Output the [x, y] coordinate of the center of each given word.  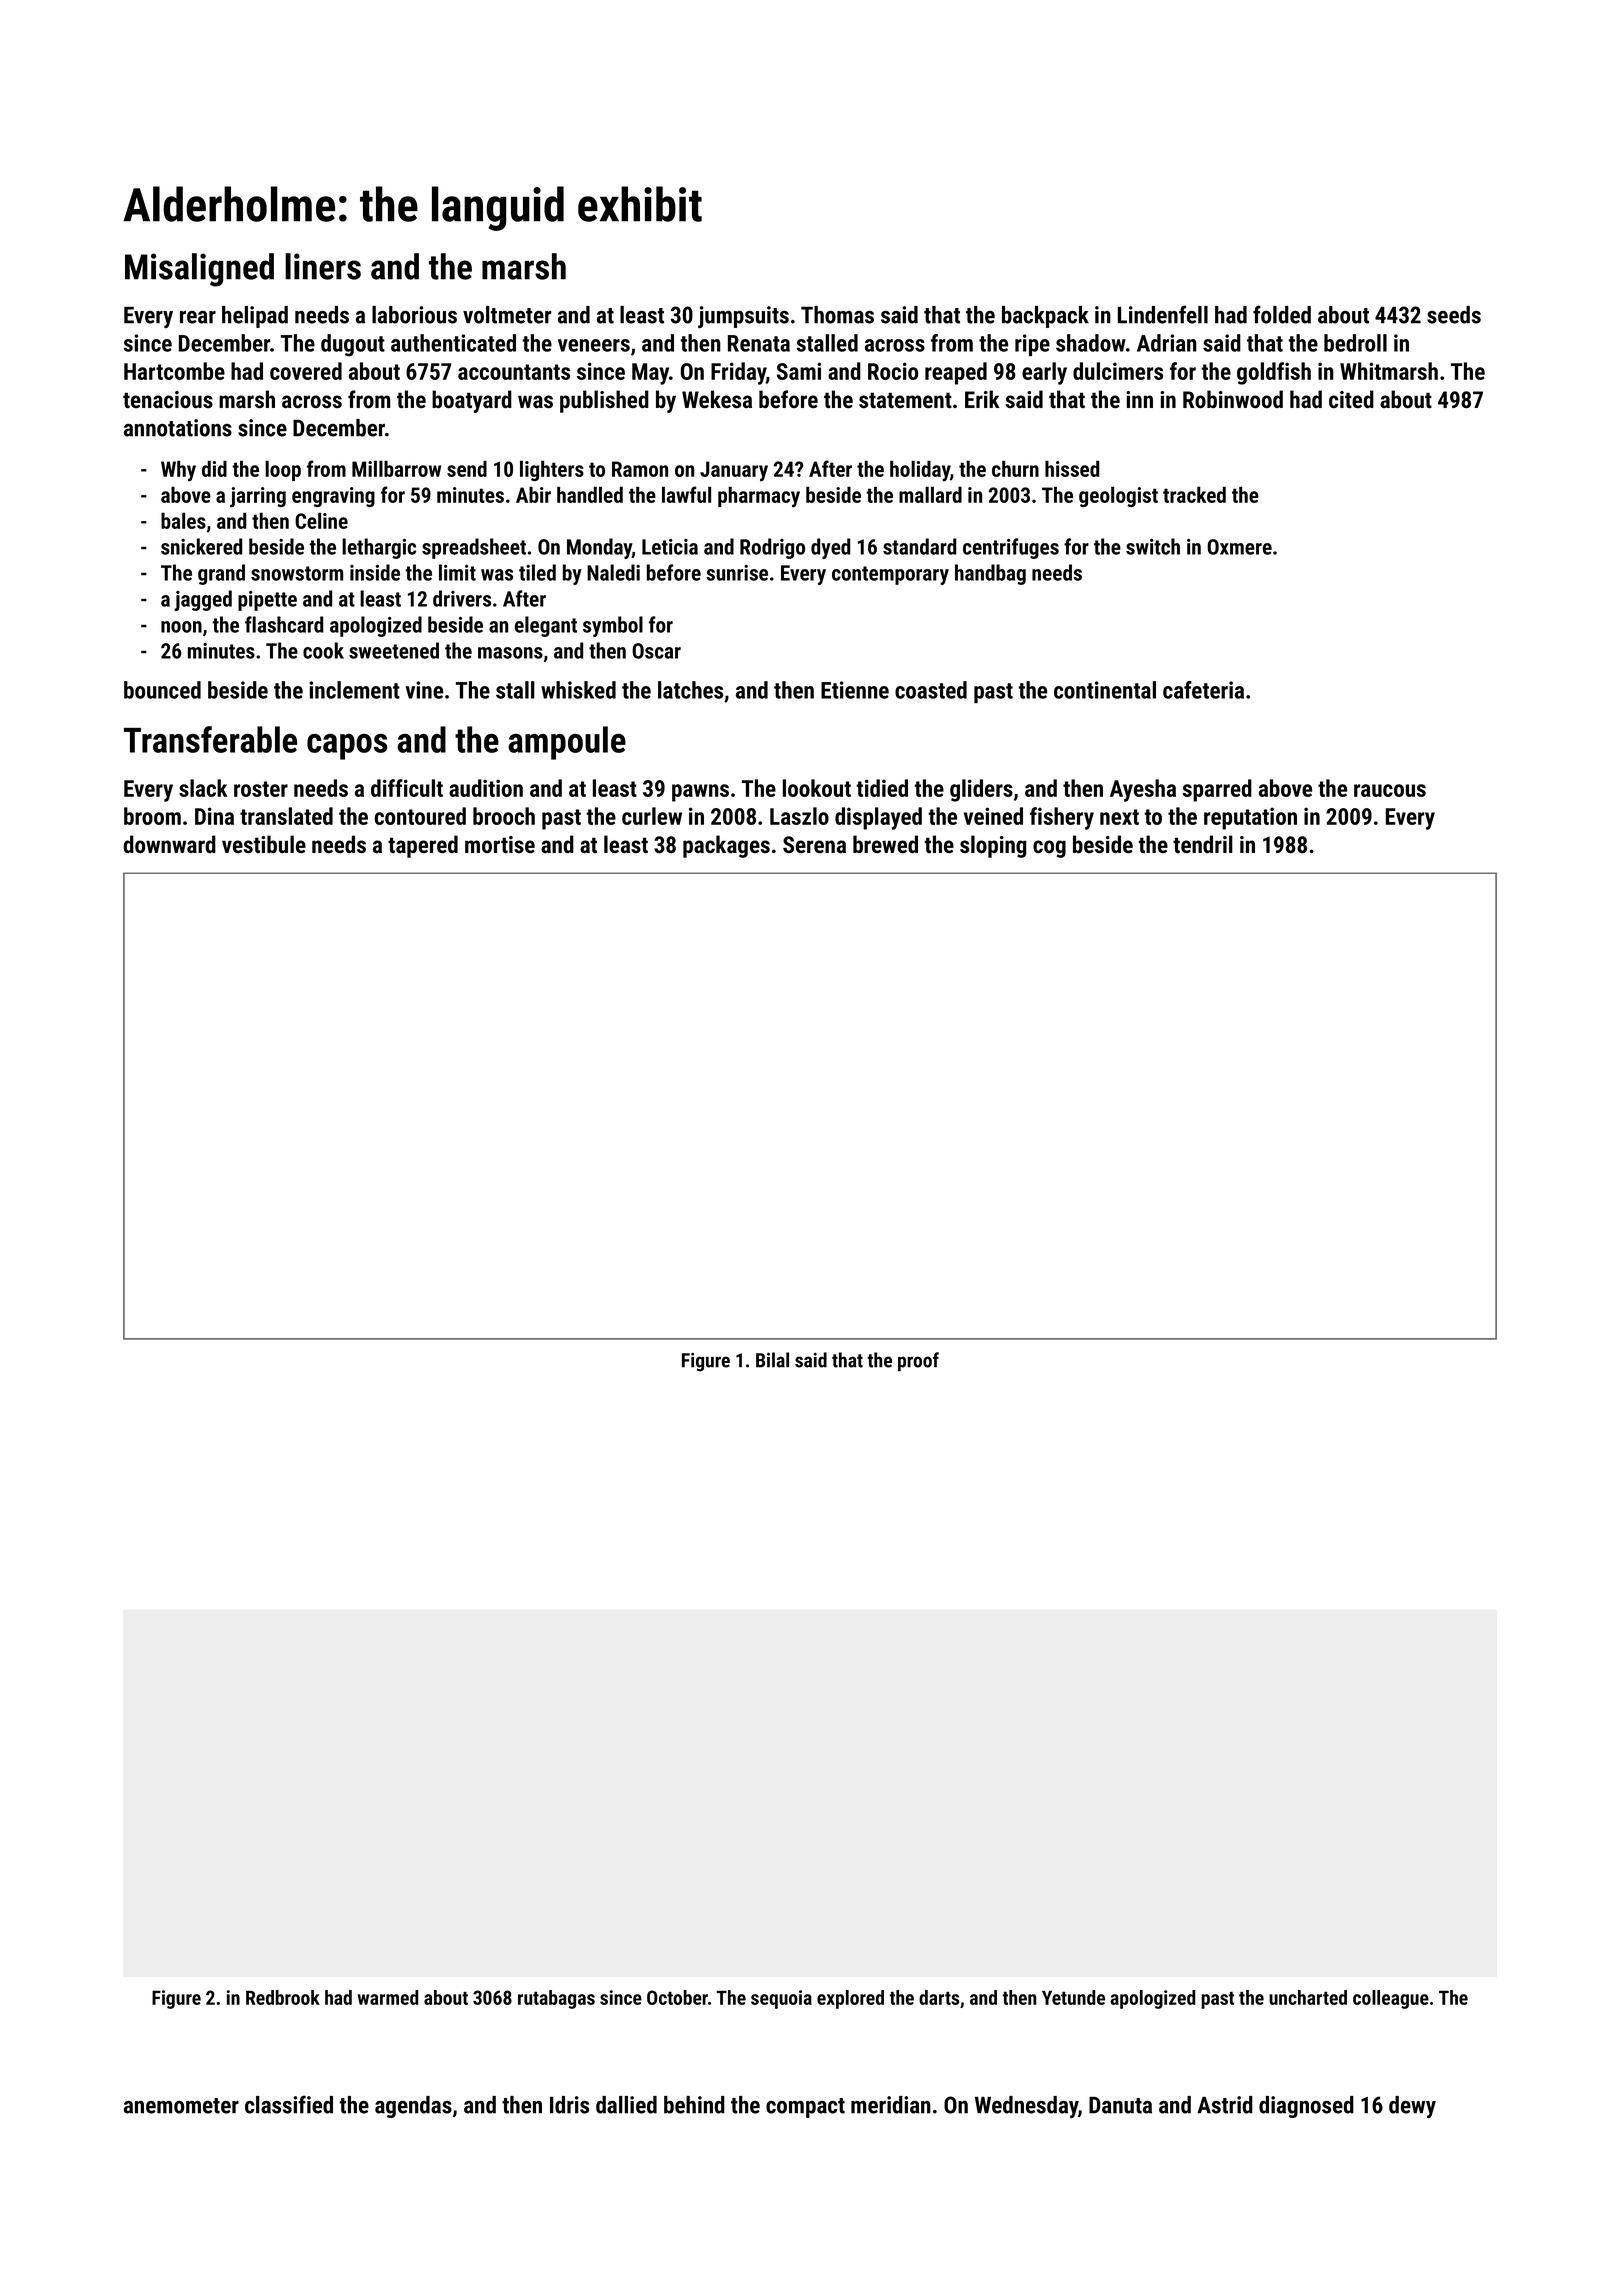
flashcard [284, 624]
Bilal [772, 1360]
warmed [388, 1997]
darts [939, 1997]
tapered [423, 846]
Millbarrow [396, 469]
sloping [993, 846]
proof [918, 1362]
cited [1351, 399]
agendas [413, 2107]
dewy [1412, 2107]
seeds [1454, 315]
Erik [982, 399]
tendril [1203, 844]
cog [1049, 849]
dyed [830, 548]
